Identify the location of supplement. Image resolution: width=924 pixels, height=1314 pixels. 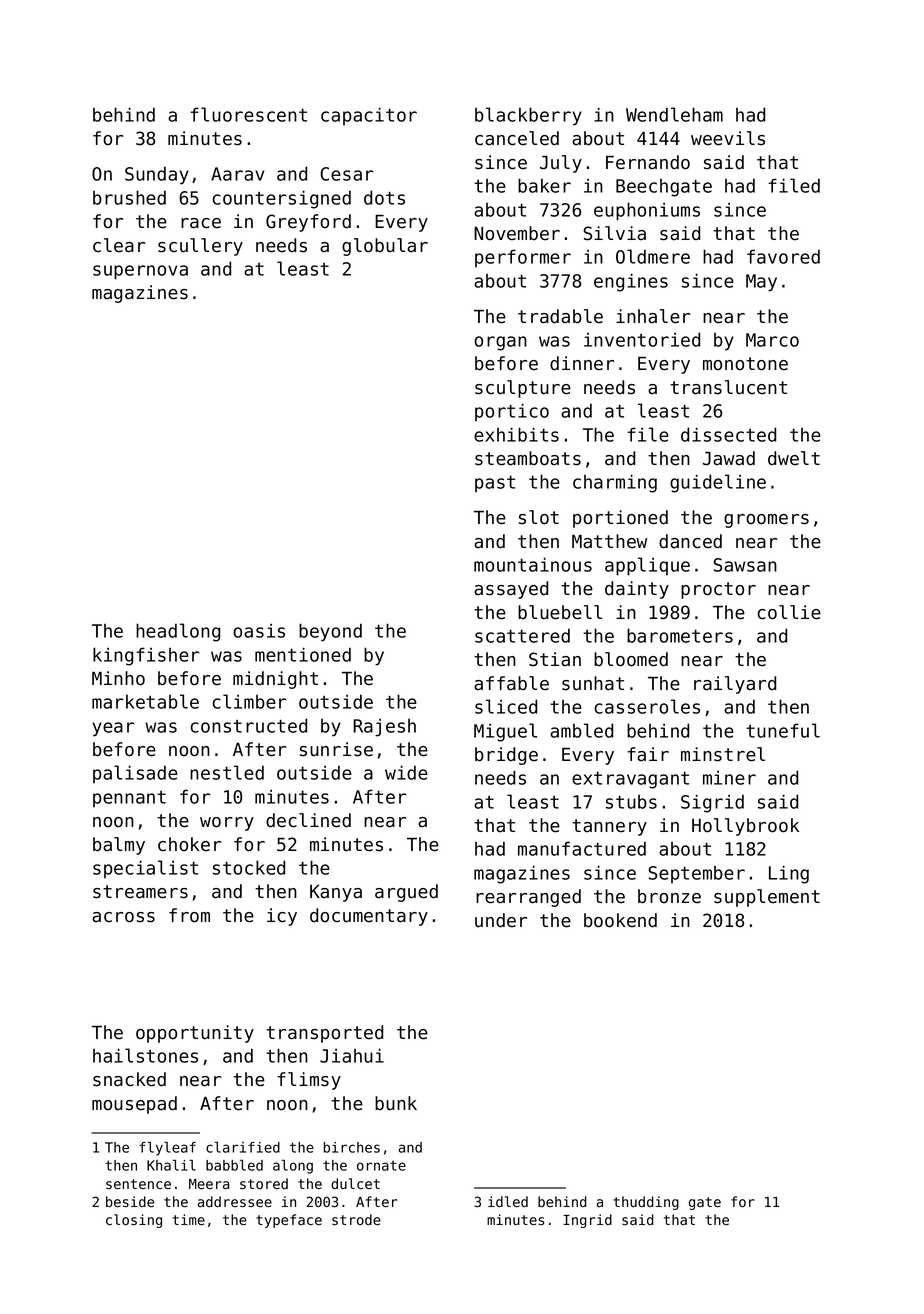
(767, 898).
